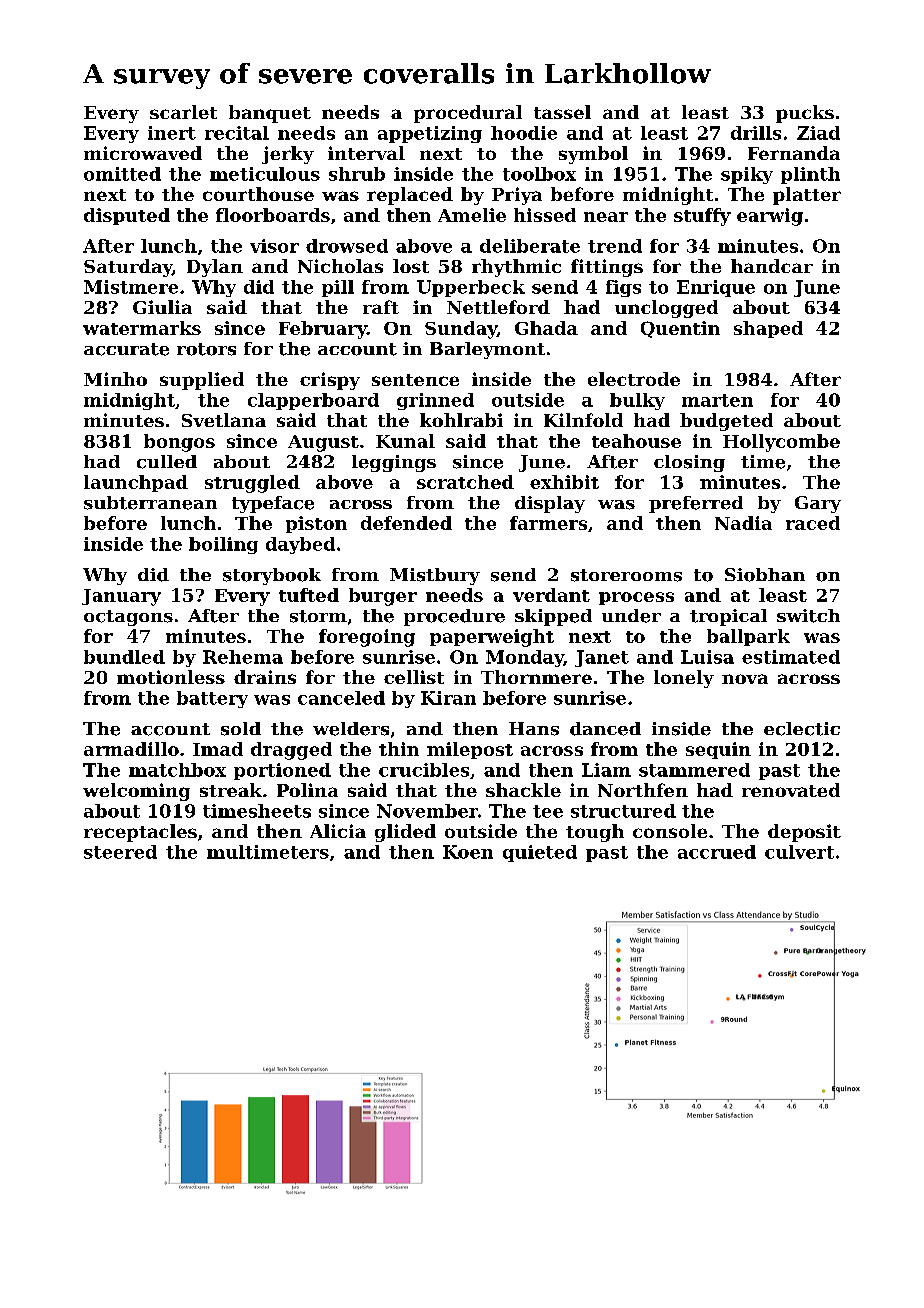 This screenshot has width=924, height=1308. What do you see at coordinates (807, 196) in the screenshot?
I see `platter` at bounding box center [807, 196].
